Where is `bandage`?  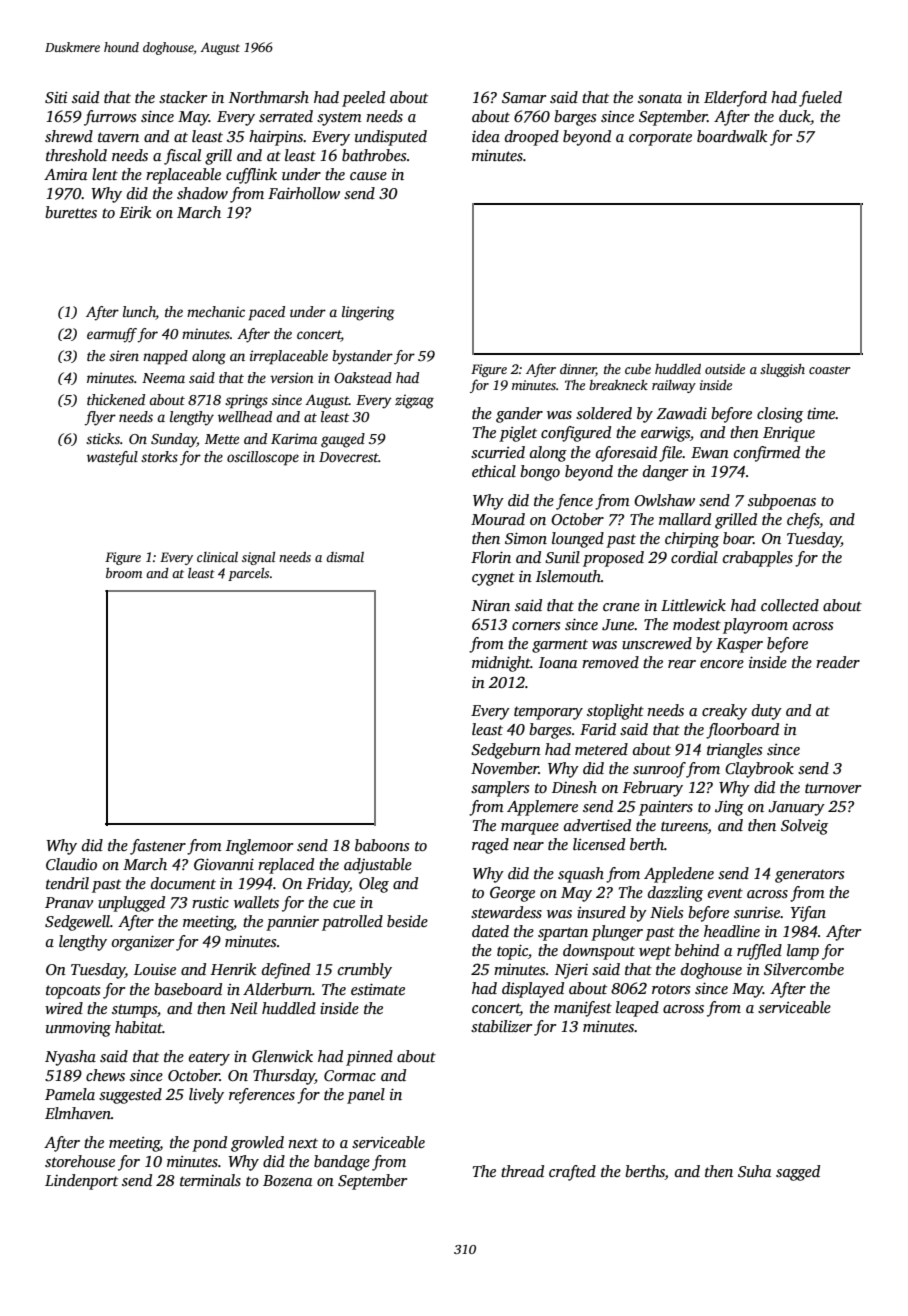 bandage is located at coordinates (342, 1163).
